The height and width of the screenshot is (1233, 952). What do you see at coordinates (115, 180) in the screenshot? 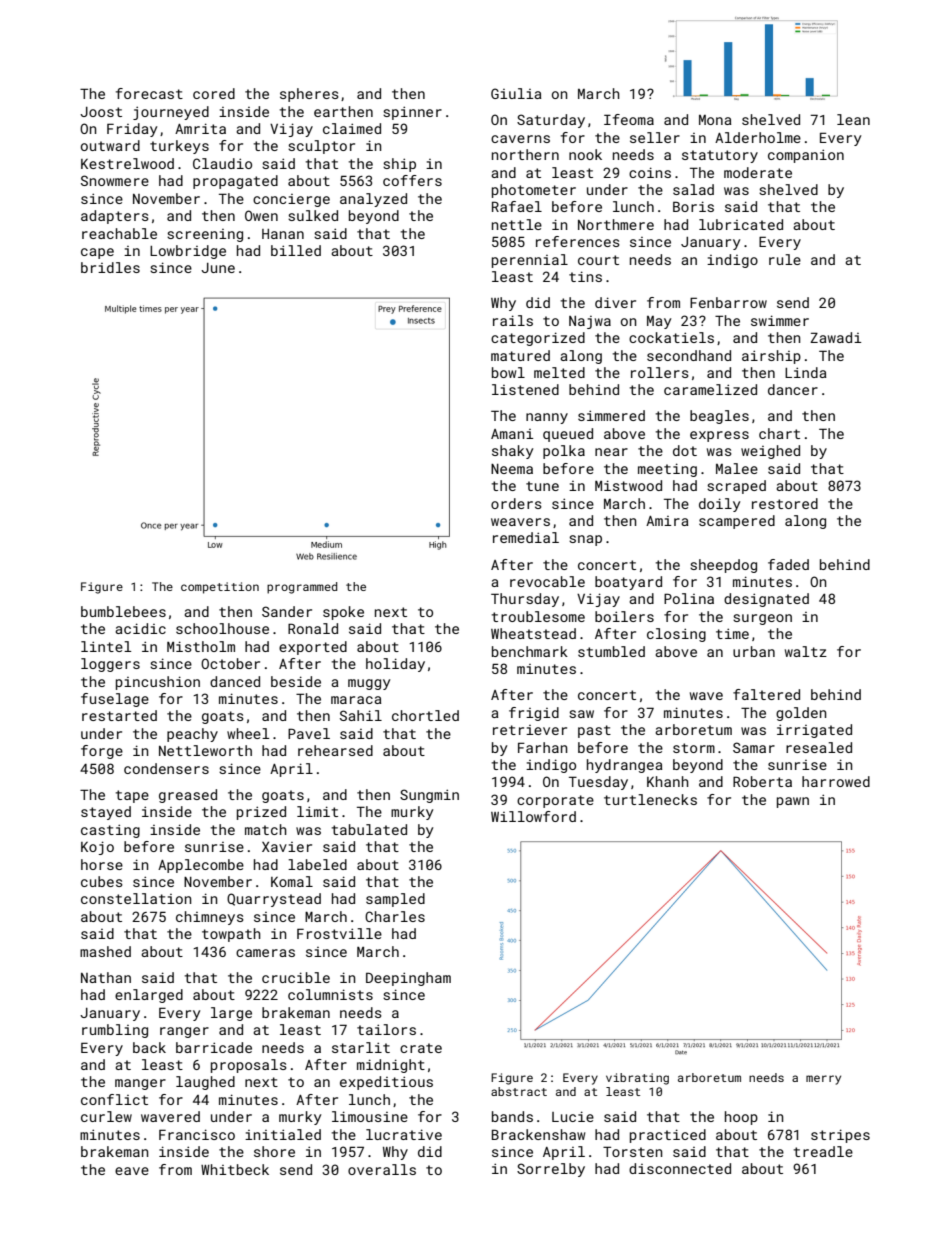
I see `Snowmere` at bounding box center [115, 180].
